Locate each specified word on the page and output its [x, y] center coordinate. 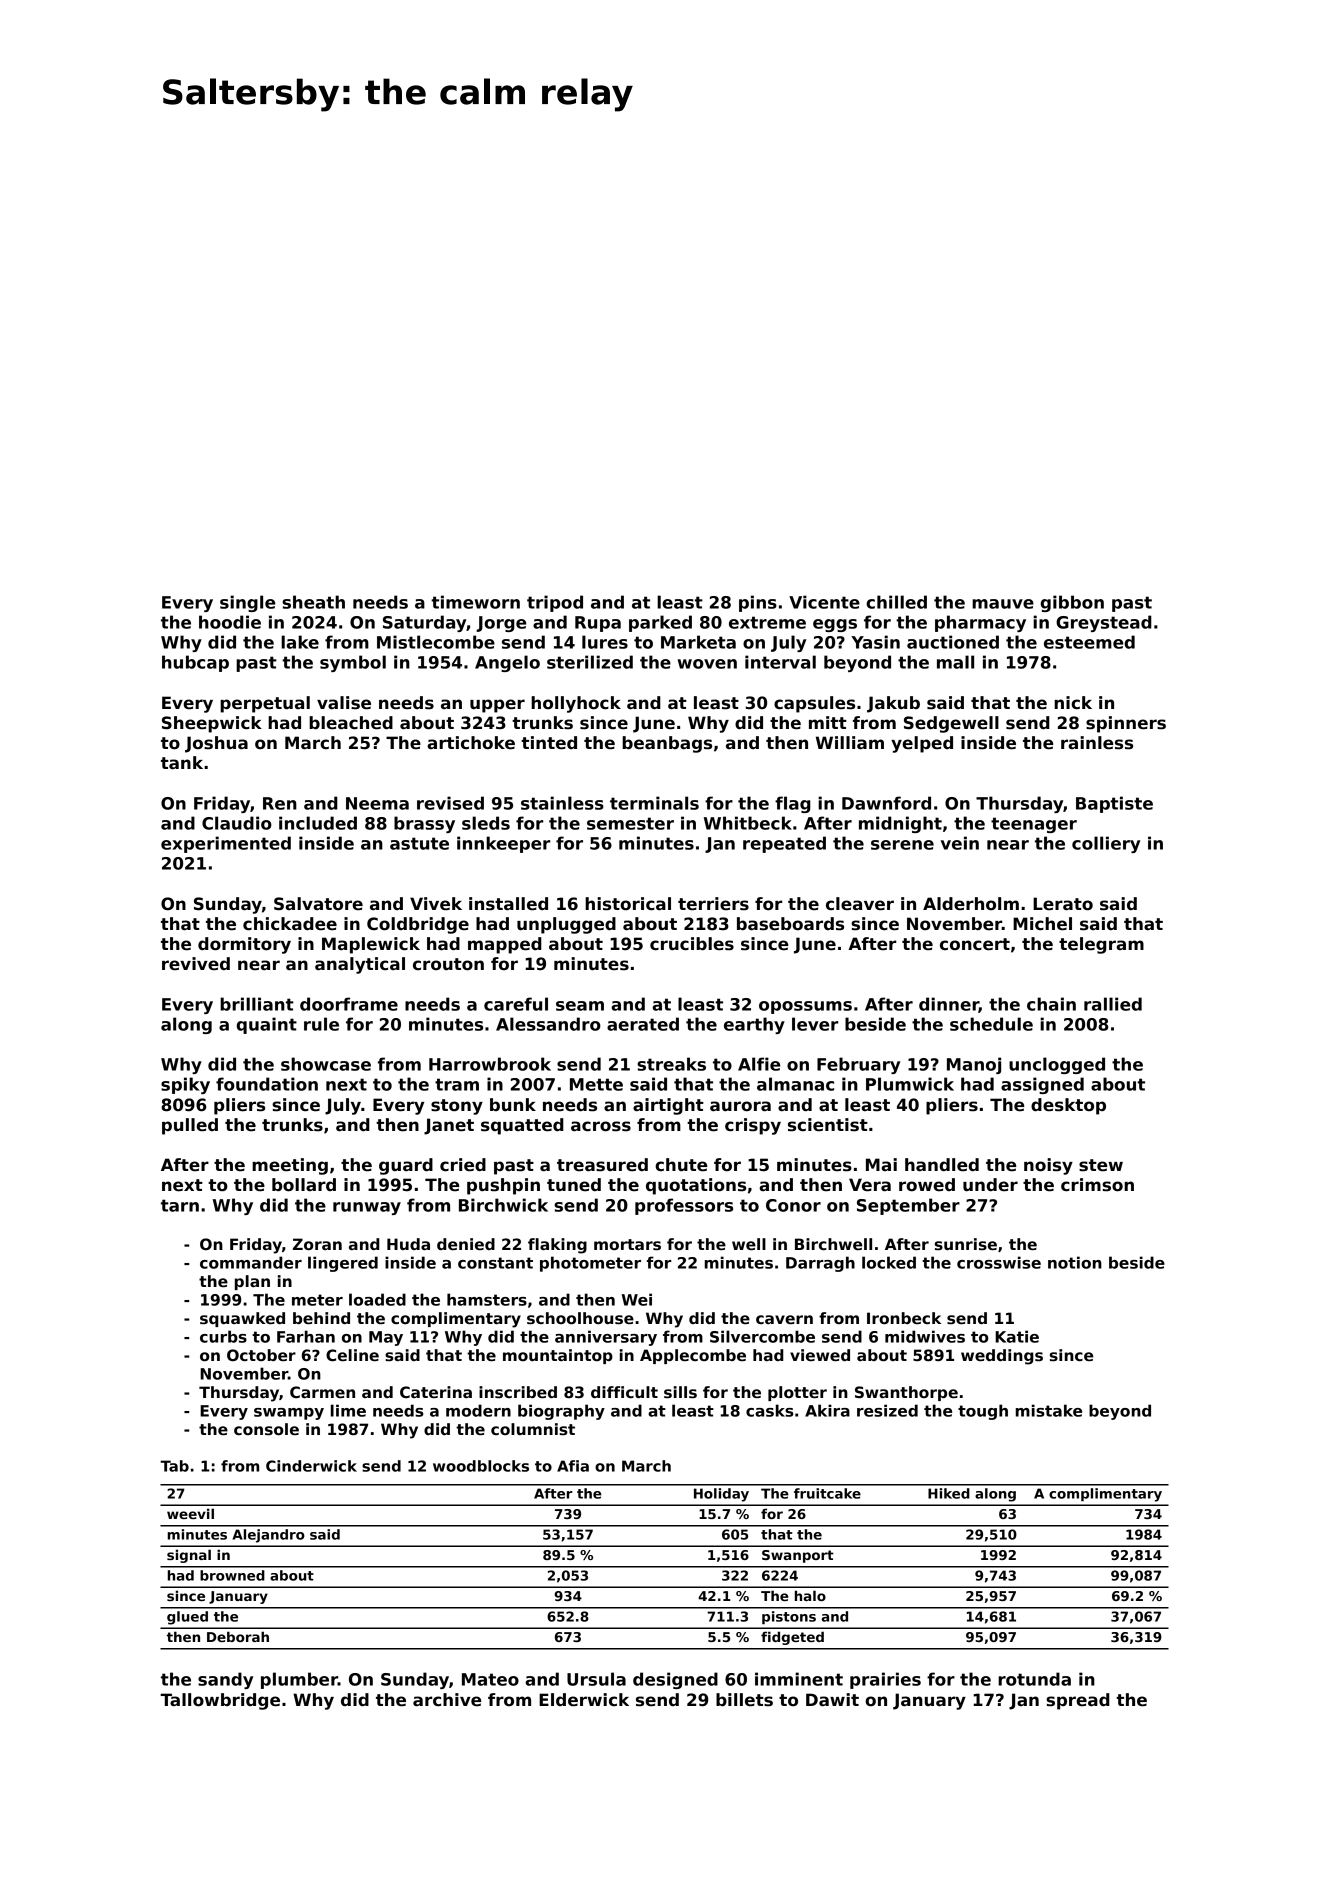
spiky [185, 1085]
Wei [637, 1299]
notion [1075, 1262]
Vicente [824, 602]
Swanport [798, 1556]
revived [196, 964]
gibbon [1072, 603]
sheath [313, 602]
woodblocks [481, 1466]
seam [580, 1006]
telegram [1101, 945]
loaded [377, 1299]
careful [516, 1004]
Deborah [238, 1636]
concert [975, 944]
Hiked [949, 1493]
